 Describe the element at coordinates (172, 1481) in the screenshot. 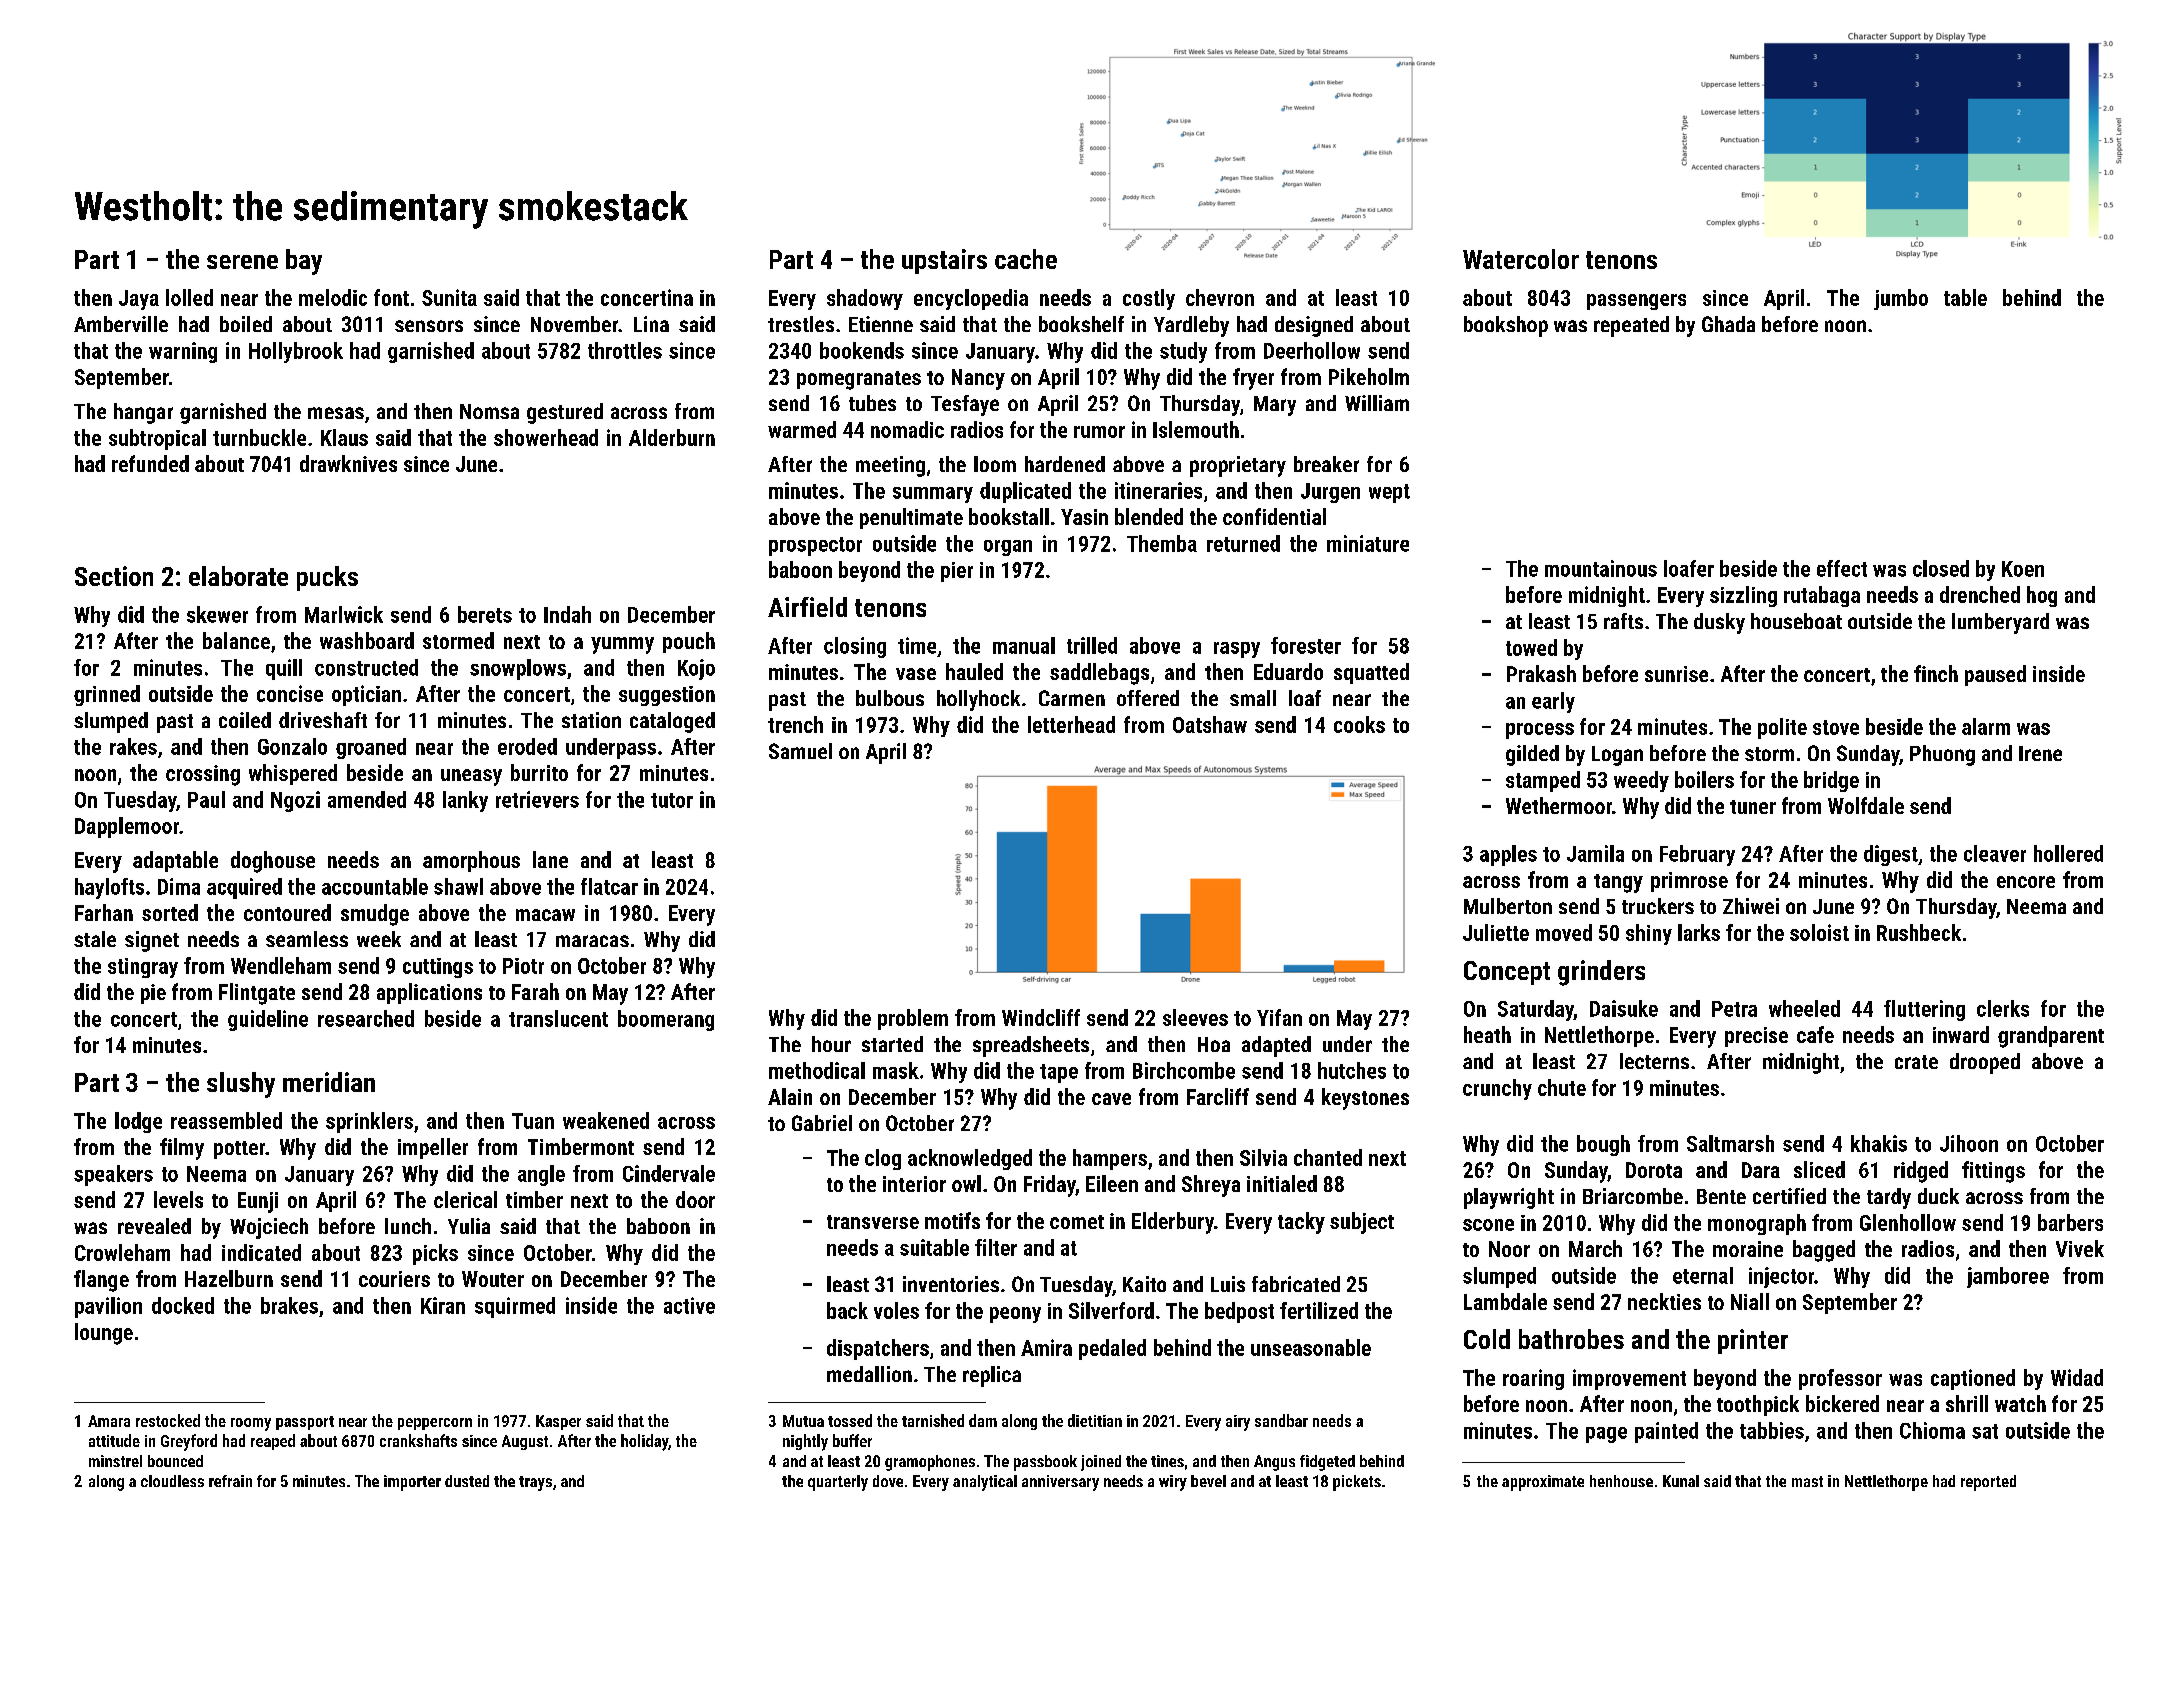

I see `cloudless` at that location.
